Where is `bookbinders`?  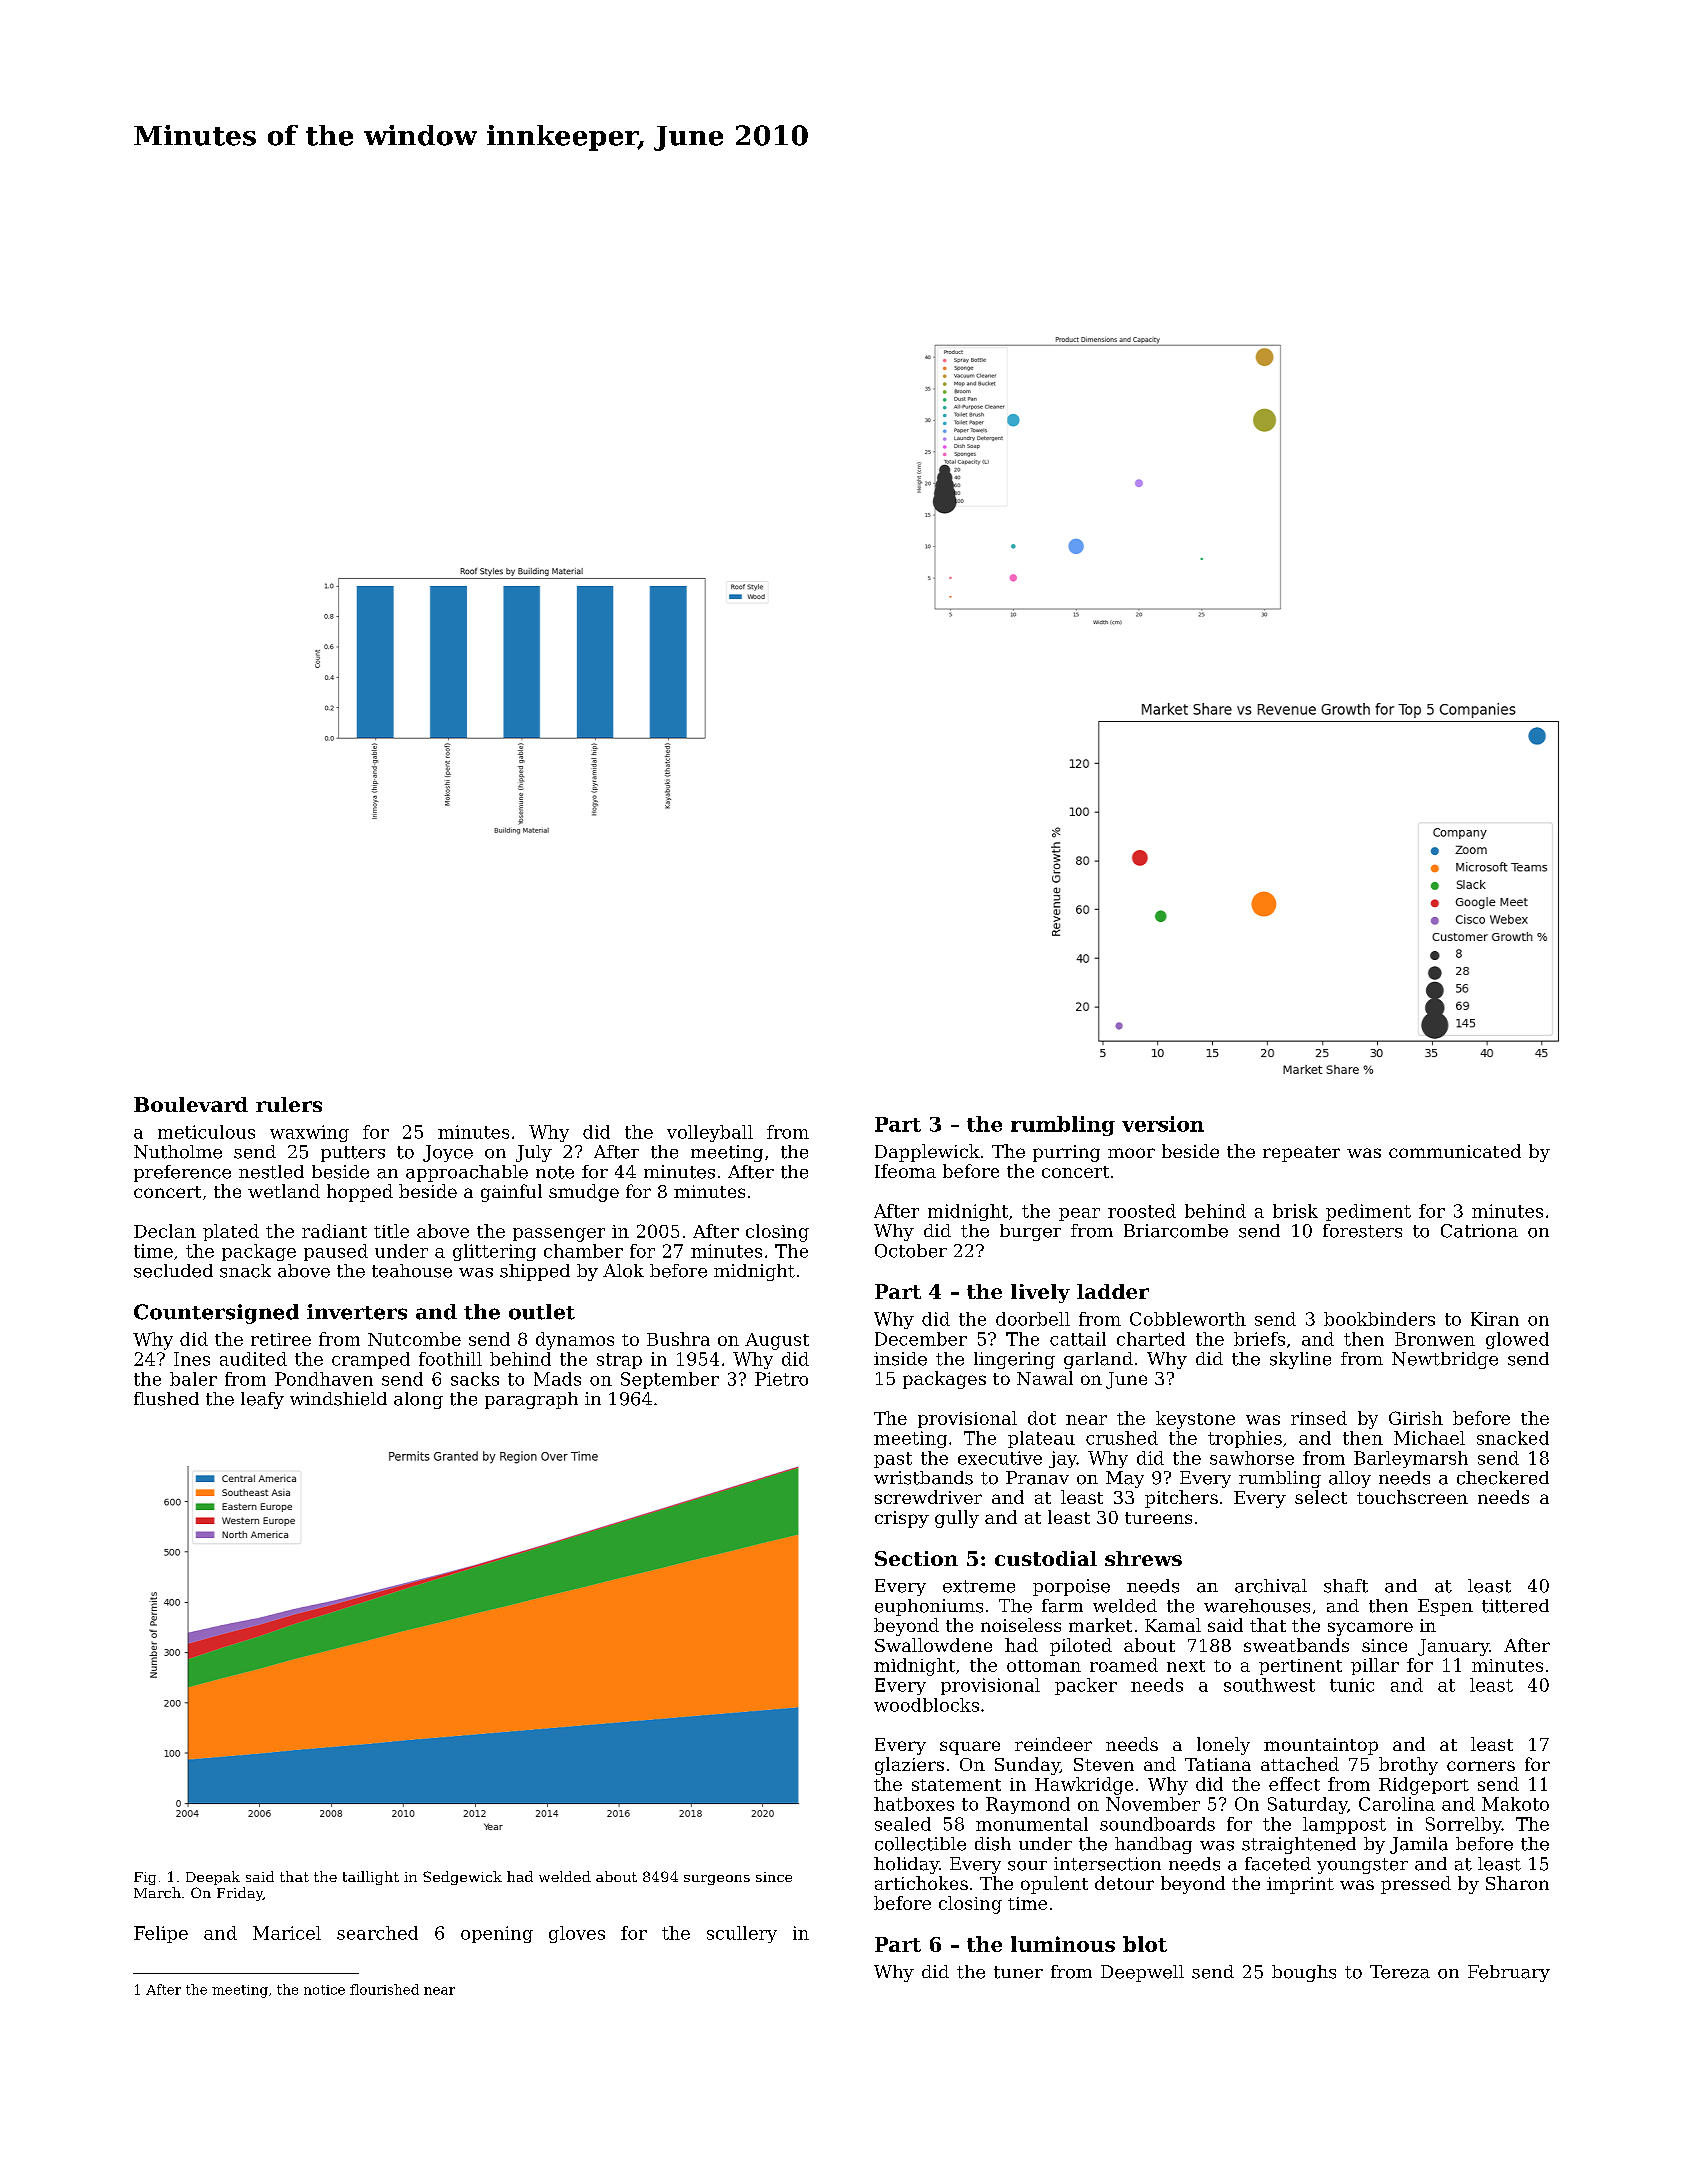 bookbinders is located at coordinates (1379, 1319).
